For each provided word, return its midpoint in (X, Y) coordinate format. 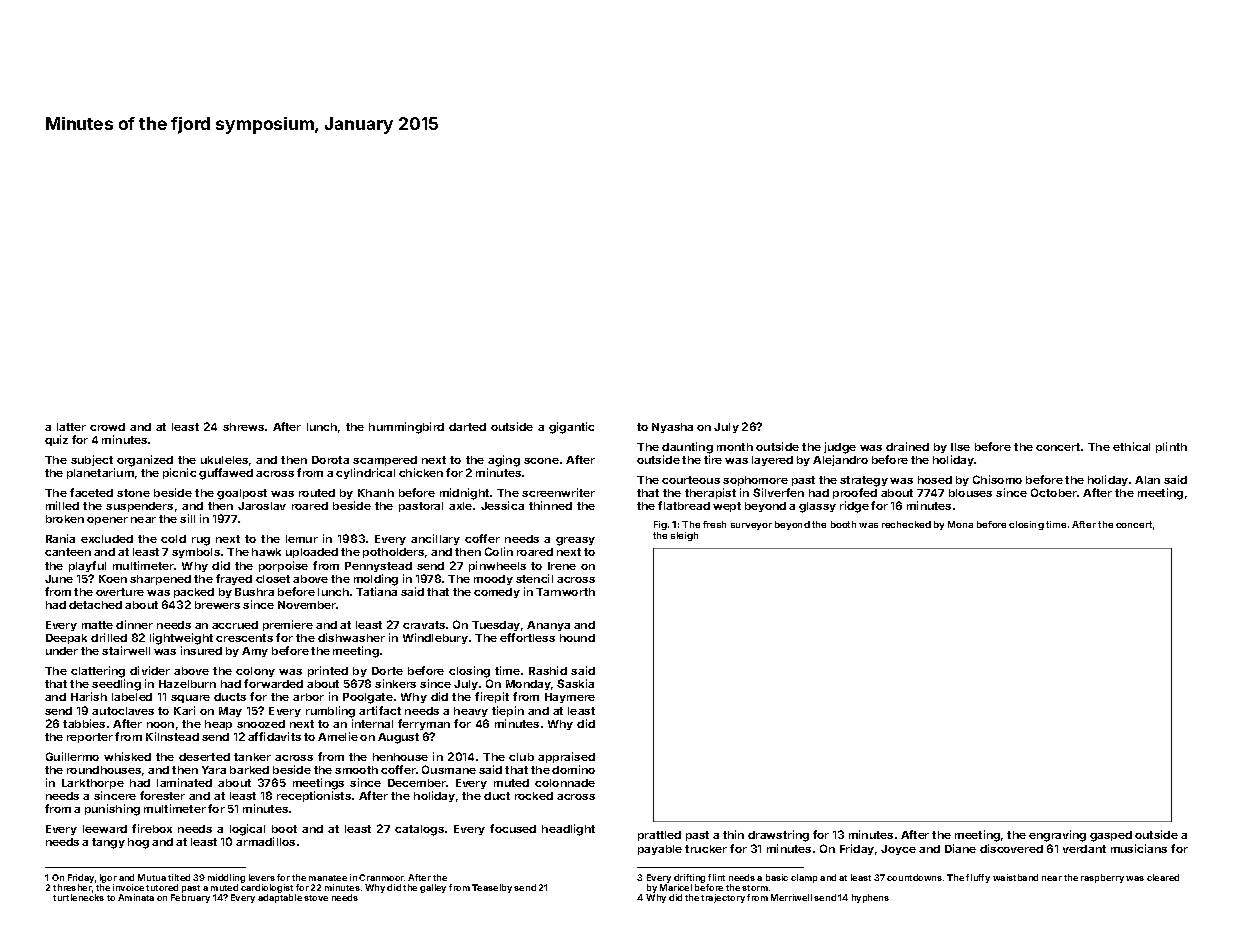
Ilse (960, 447)
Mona (960, 524)
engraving (1057, 836)
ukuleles (224, 460)
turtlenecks (78, 897)
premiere (288, 625)
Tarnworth (565, 592)
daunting (687, 448)
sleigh (684, 536)
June (59, 579)
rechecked (906, 524)
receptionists (314, 796)
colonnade (565, 783)
